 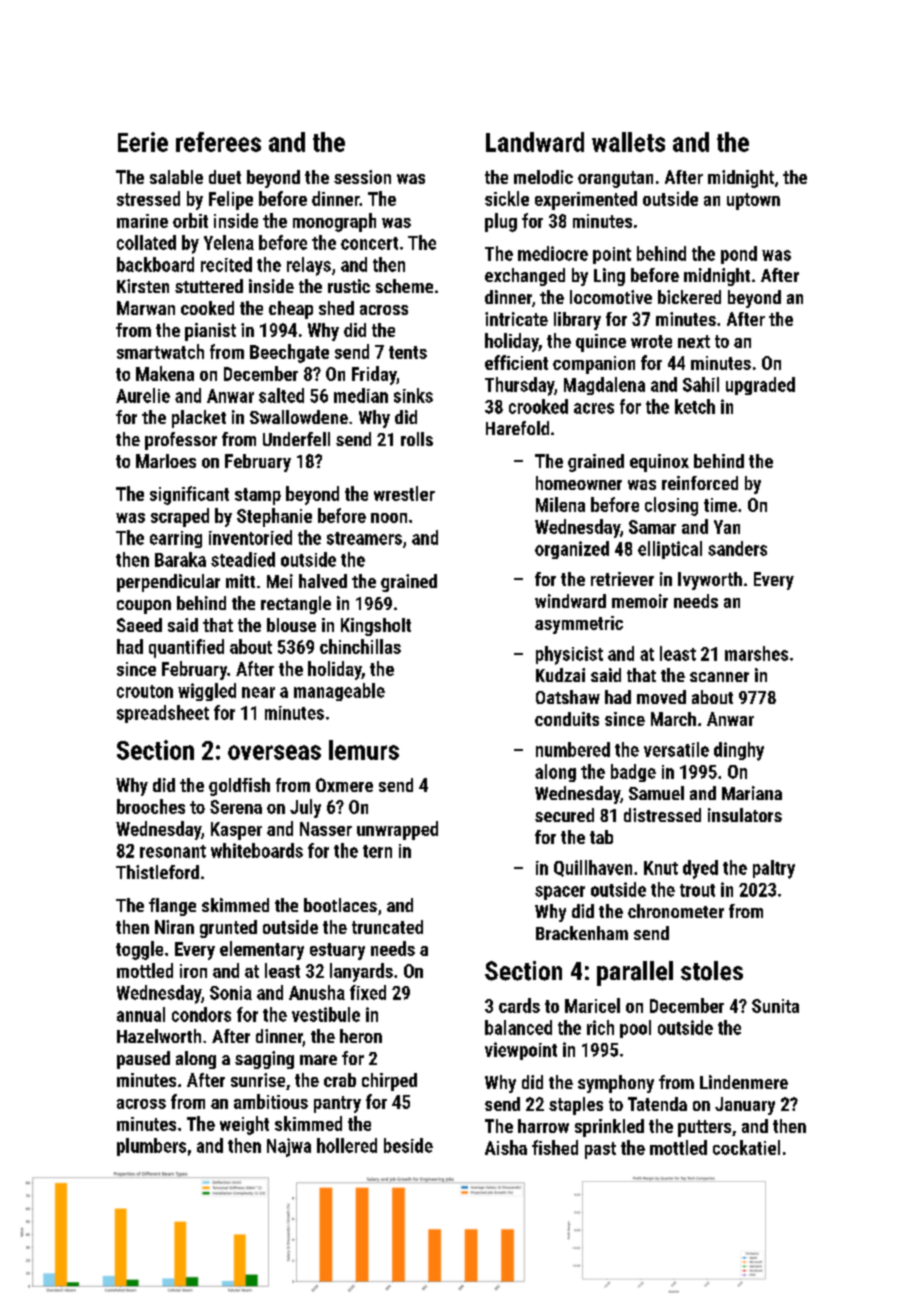 What do you see at coordinates (144, 607) in the document?
I see `coupon` at bounding box center [144, 607].
